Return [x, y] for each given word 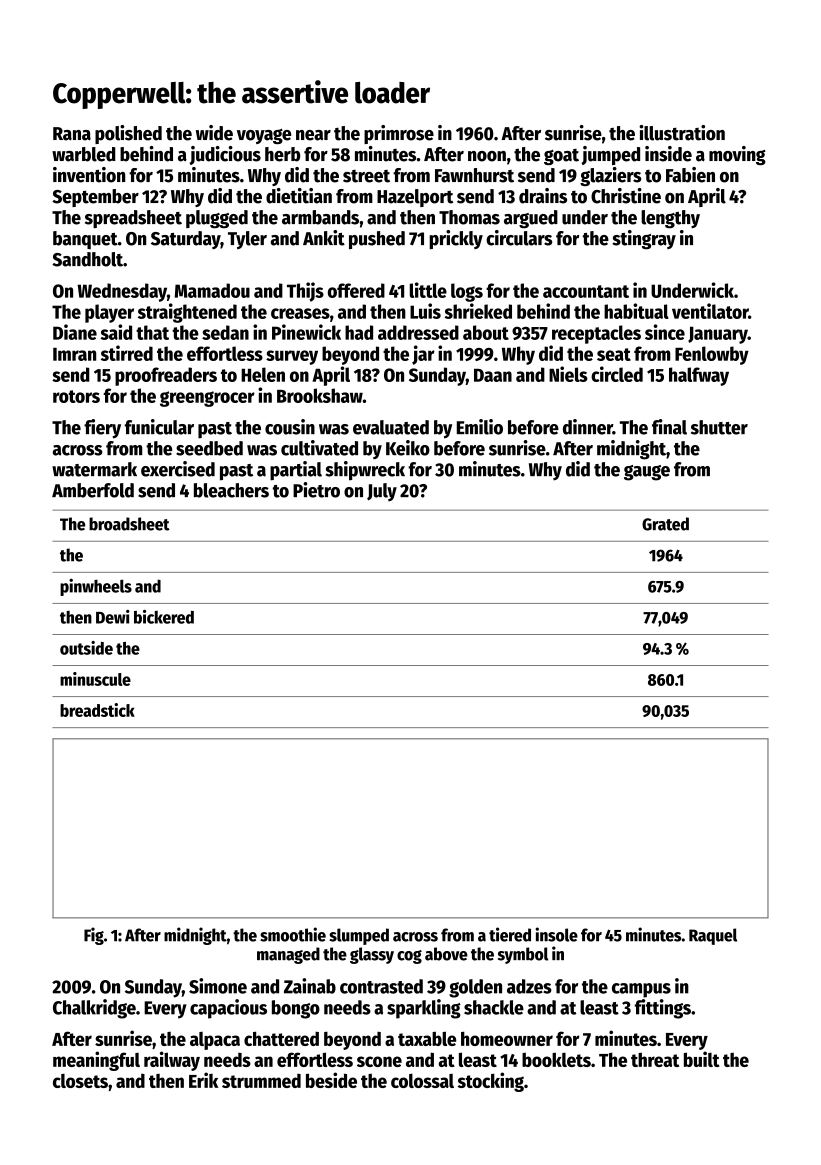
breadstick [97, 710]
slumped [359, 936]
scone [379, 1061]
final [669, 427]
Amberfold [93, 490]
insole [556, 934]
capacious [228, 1009]
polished [128, 134]
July [382, 492]
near [313, 135]
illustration [682, 133]
